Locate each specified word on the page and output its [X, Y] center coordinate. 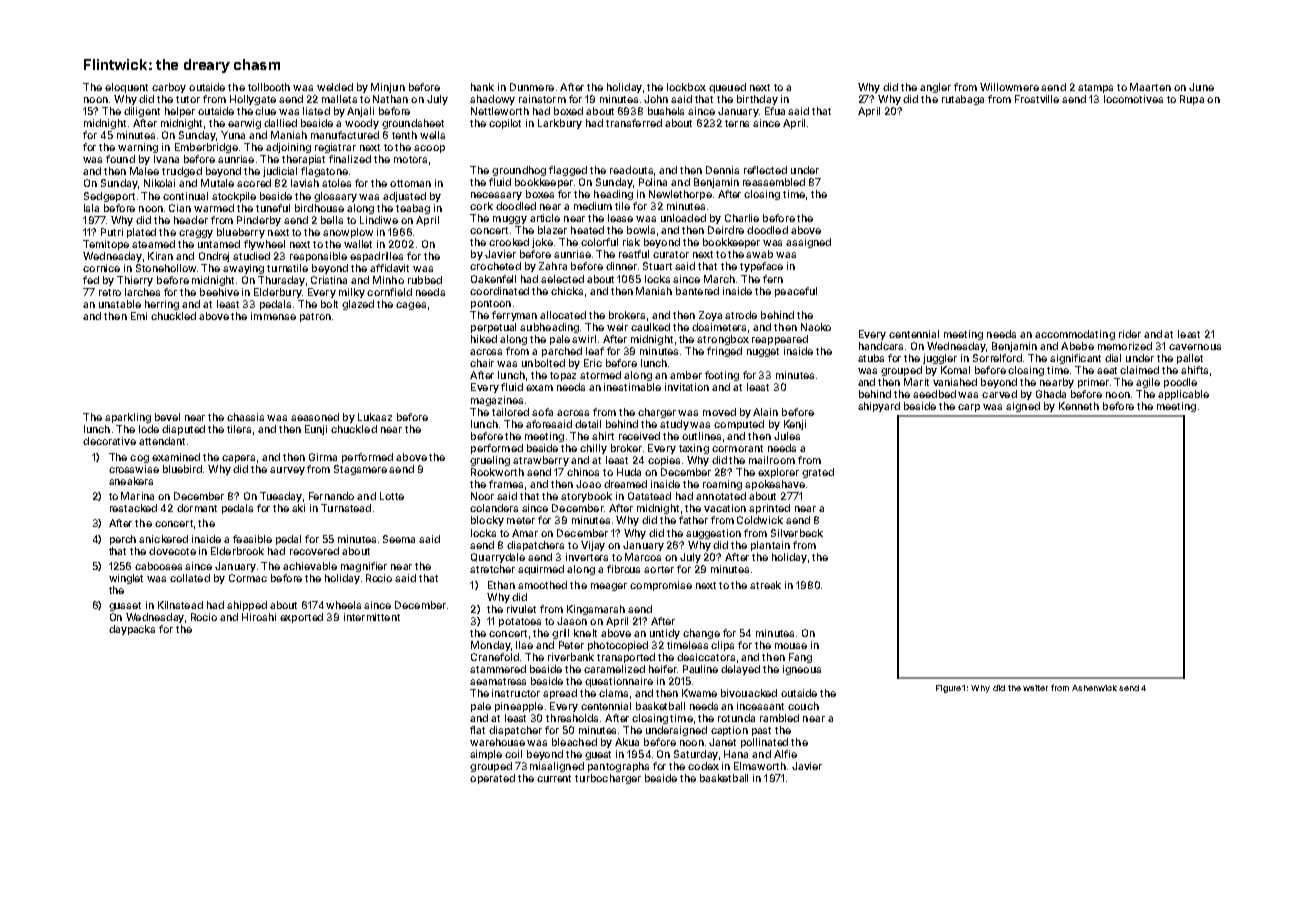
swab [759, 254]
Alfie [785, 754]
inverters [587, 557]
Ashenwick [1094, 688]
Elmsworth [760, 766]
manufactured [345, 135]
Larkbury [560, 124]
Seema [399, 539]
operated [492, 779]
